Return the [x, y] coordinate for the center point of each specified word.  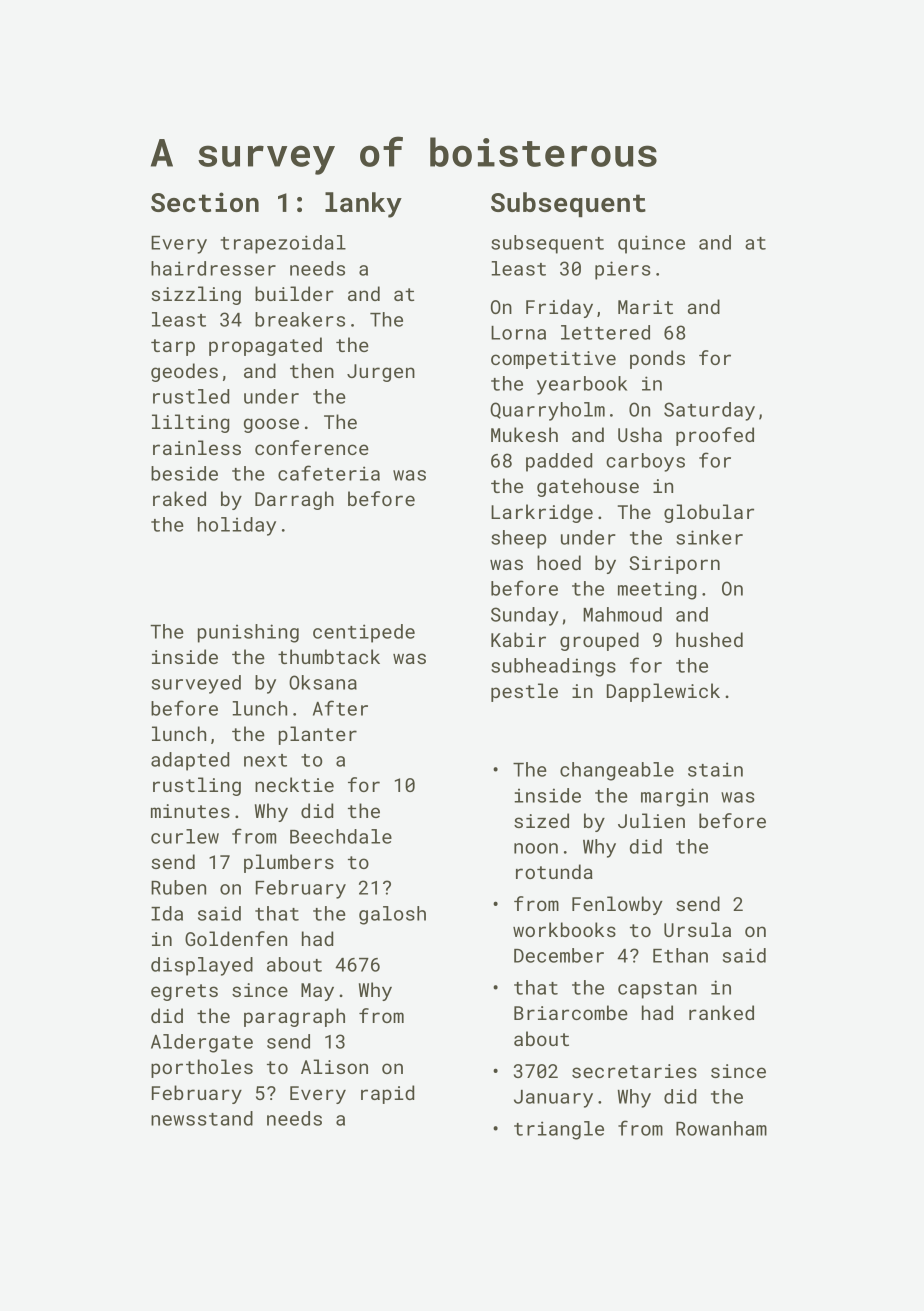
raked [179, 498]
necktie [294, 784]
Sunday [525, 616]
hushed [709, 639]
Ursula [697, 929]
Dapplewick [663, 692]
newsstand [202, 1118]
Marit [645, 307]
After [340, 708]
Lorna [518, 333]
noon [536, 848]
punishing [248, 633]
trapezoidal [283, 244]
